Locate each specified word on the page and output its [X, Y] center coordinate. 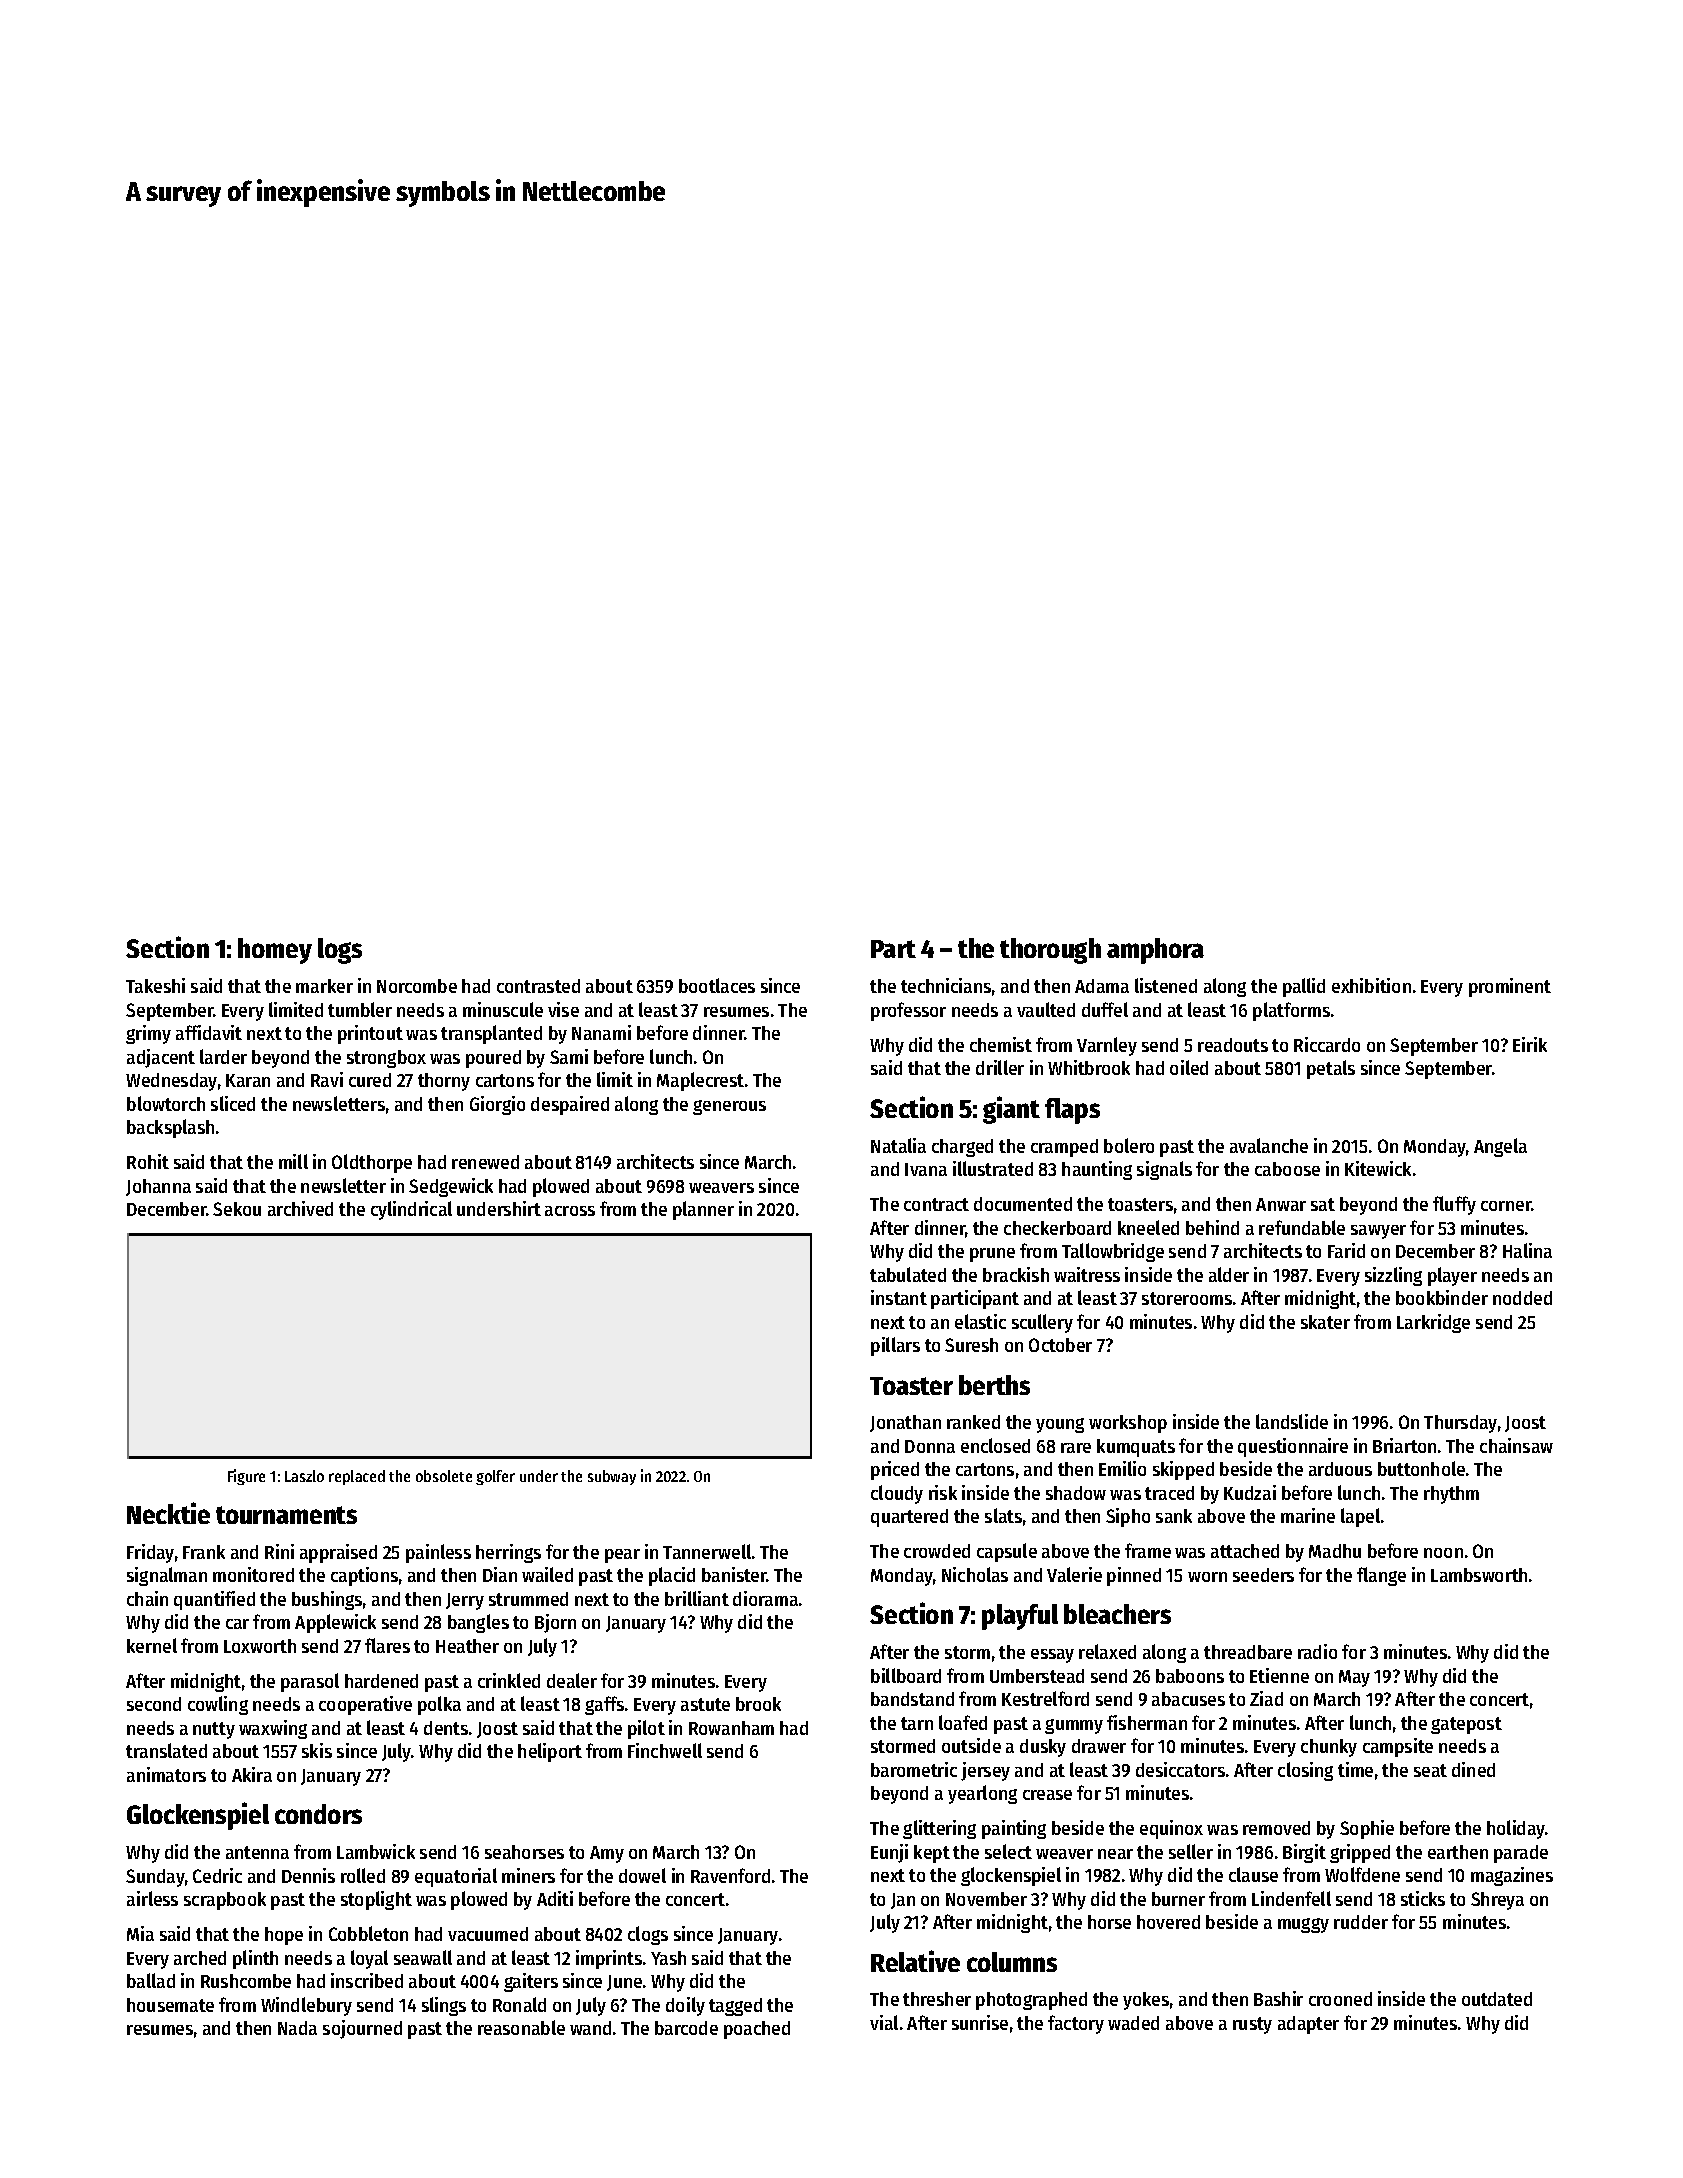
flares [387, 1645]
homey [275, 951]
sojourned [362, 2029]
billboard [906, 1675]
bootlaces [717, 985]
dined [1473, 1769]
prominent [1510, 987]
